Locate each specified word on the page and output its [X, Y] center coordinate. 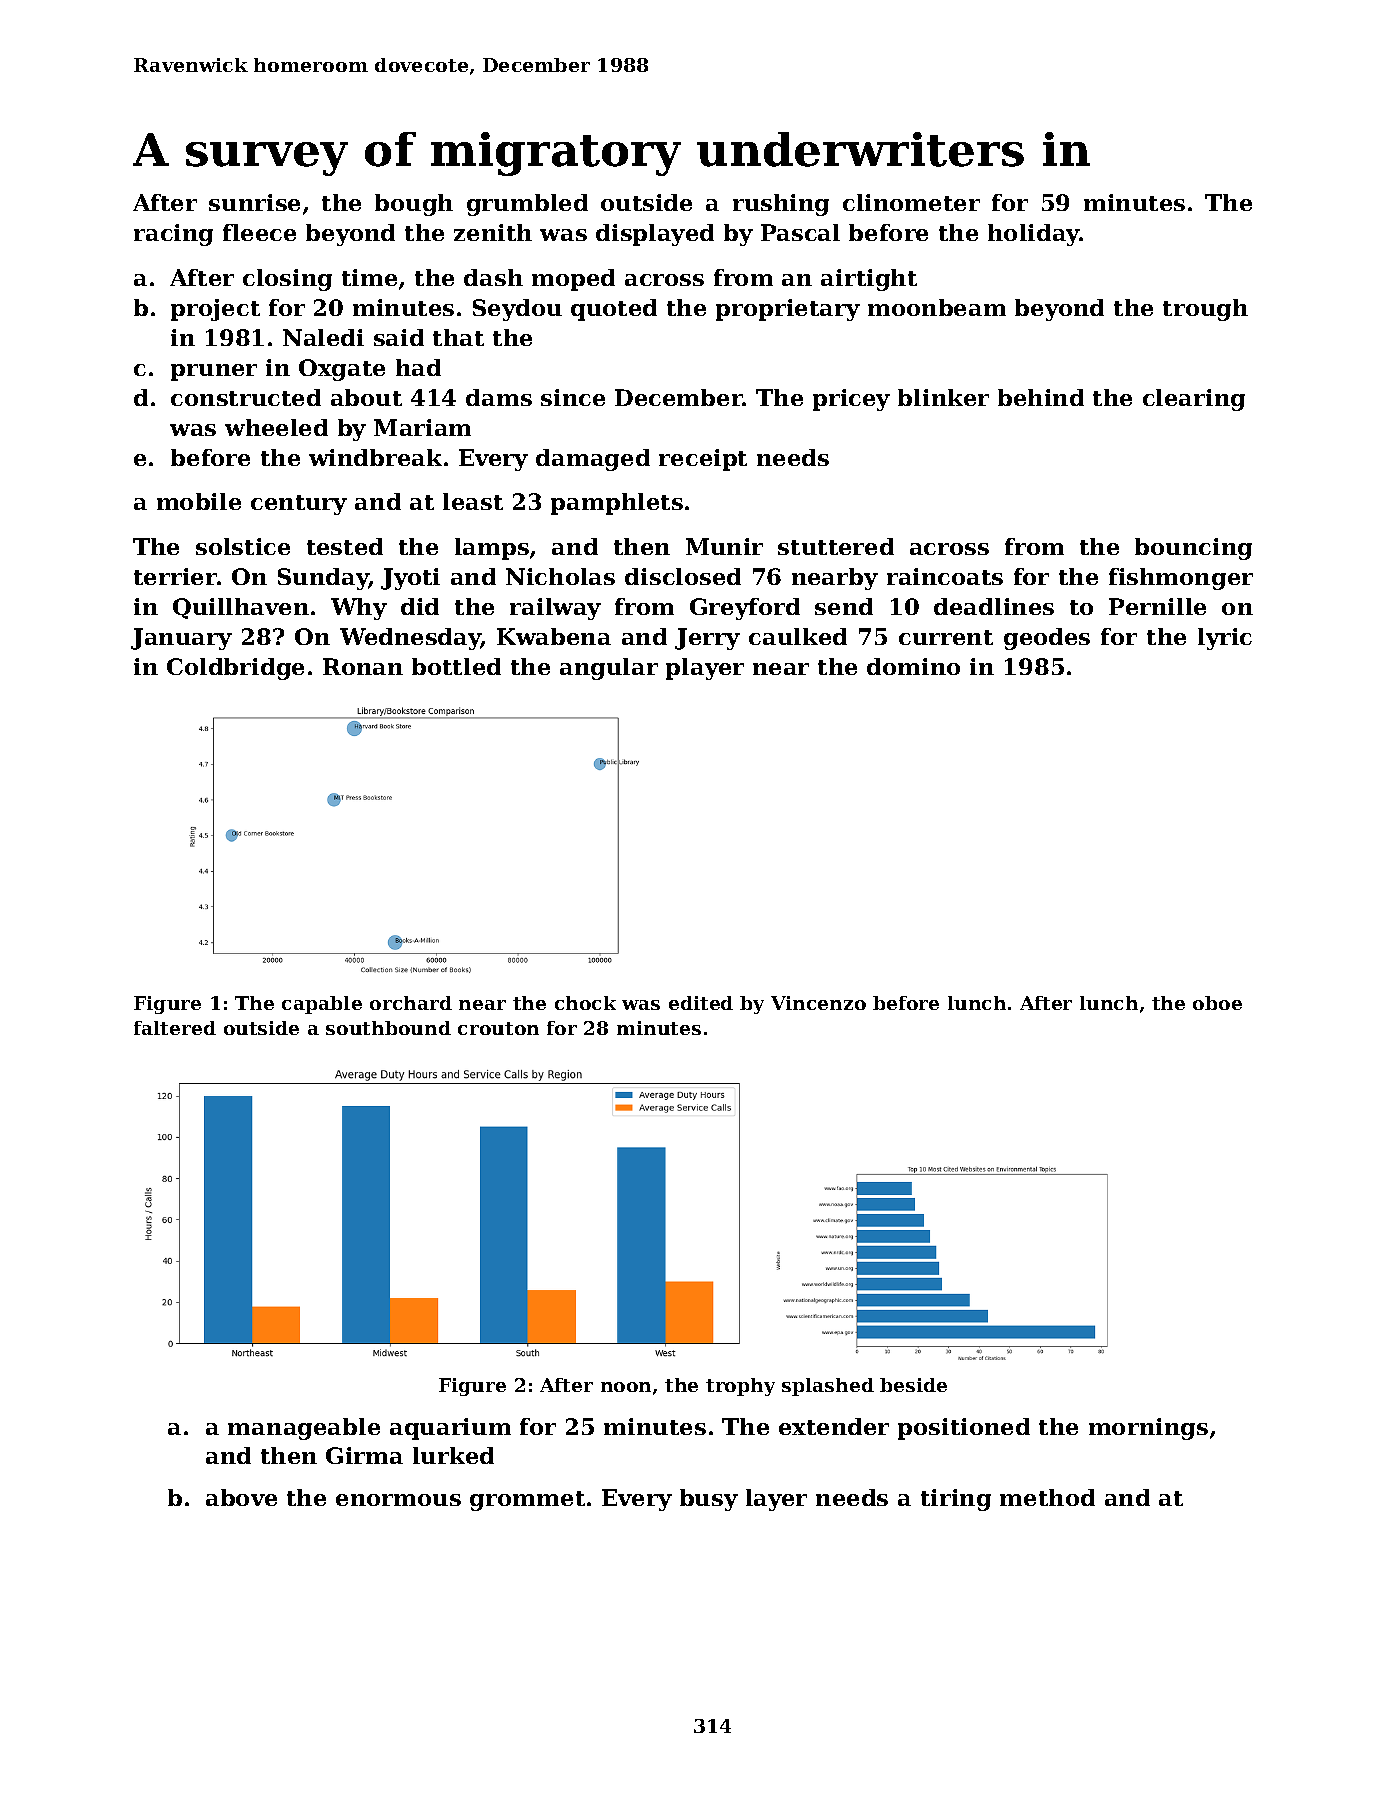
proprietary [788, 310]
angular [609, 669]
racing [173, 235]
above [241, 1497]
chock [585, 1003]
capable [322, 1005]
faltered [175, 1028]
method [1047, 1497]
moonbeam [937, 307]
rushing [781, 205]
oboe [1217, 1003]
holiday [1034, 235]
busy [709, 1500]
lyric [1225, 639]
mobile [199, 501]
